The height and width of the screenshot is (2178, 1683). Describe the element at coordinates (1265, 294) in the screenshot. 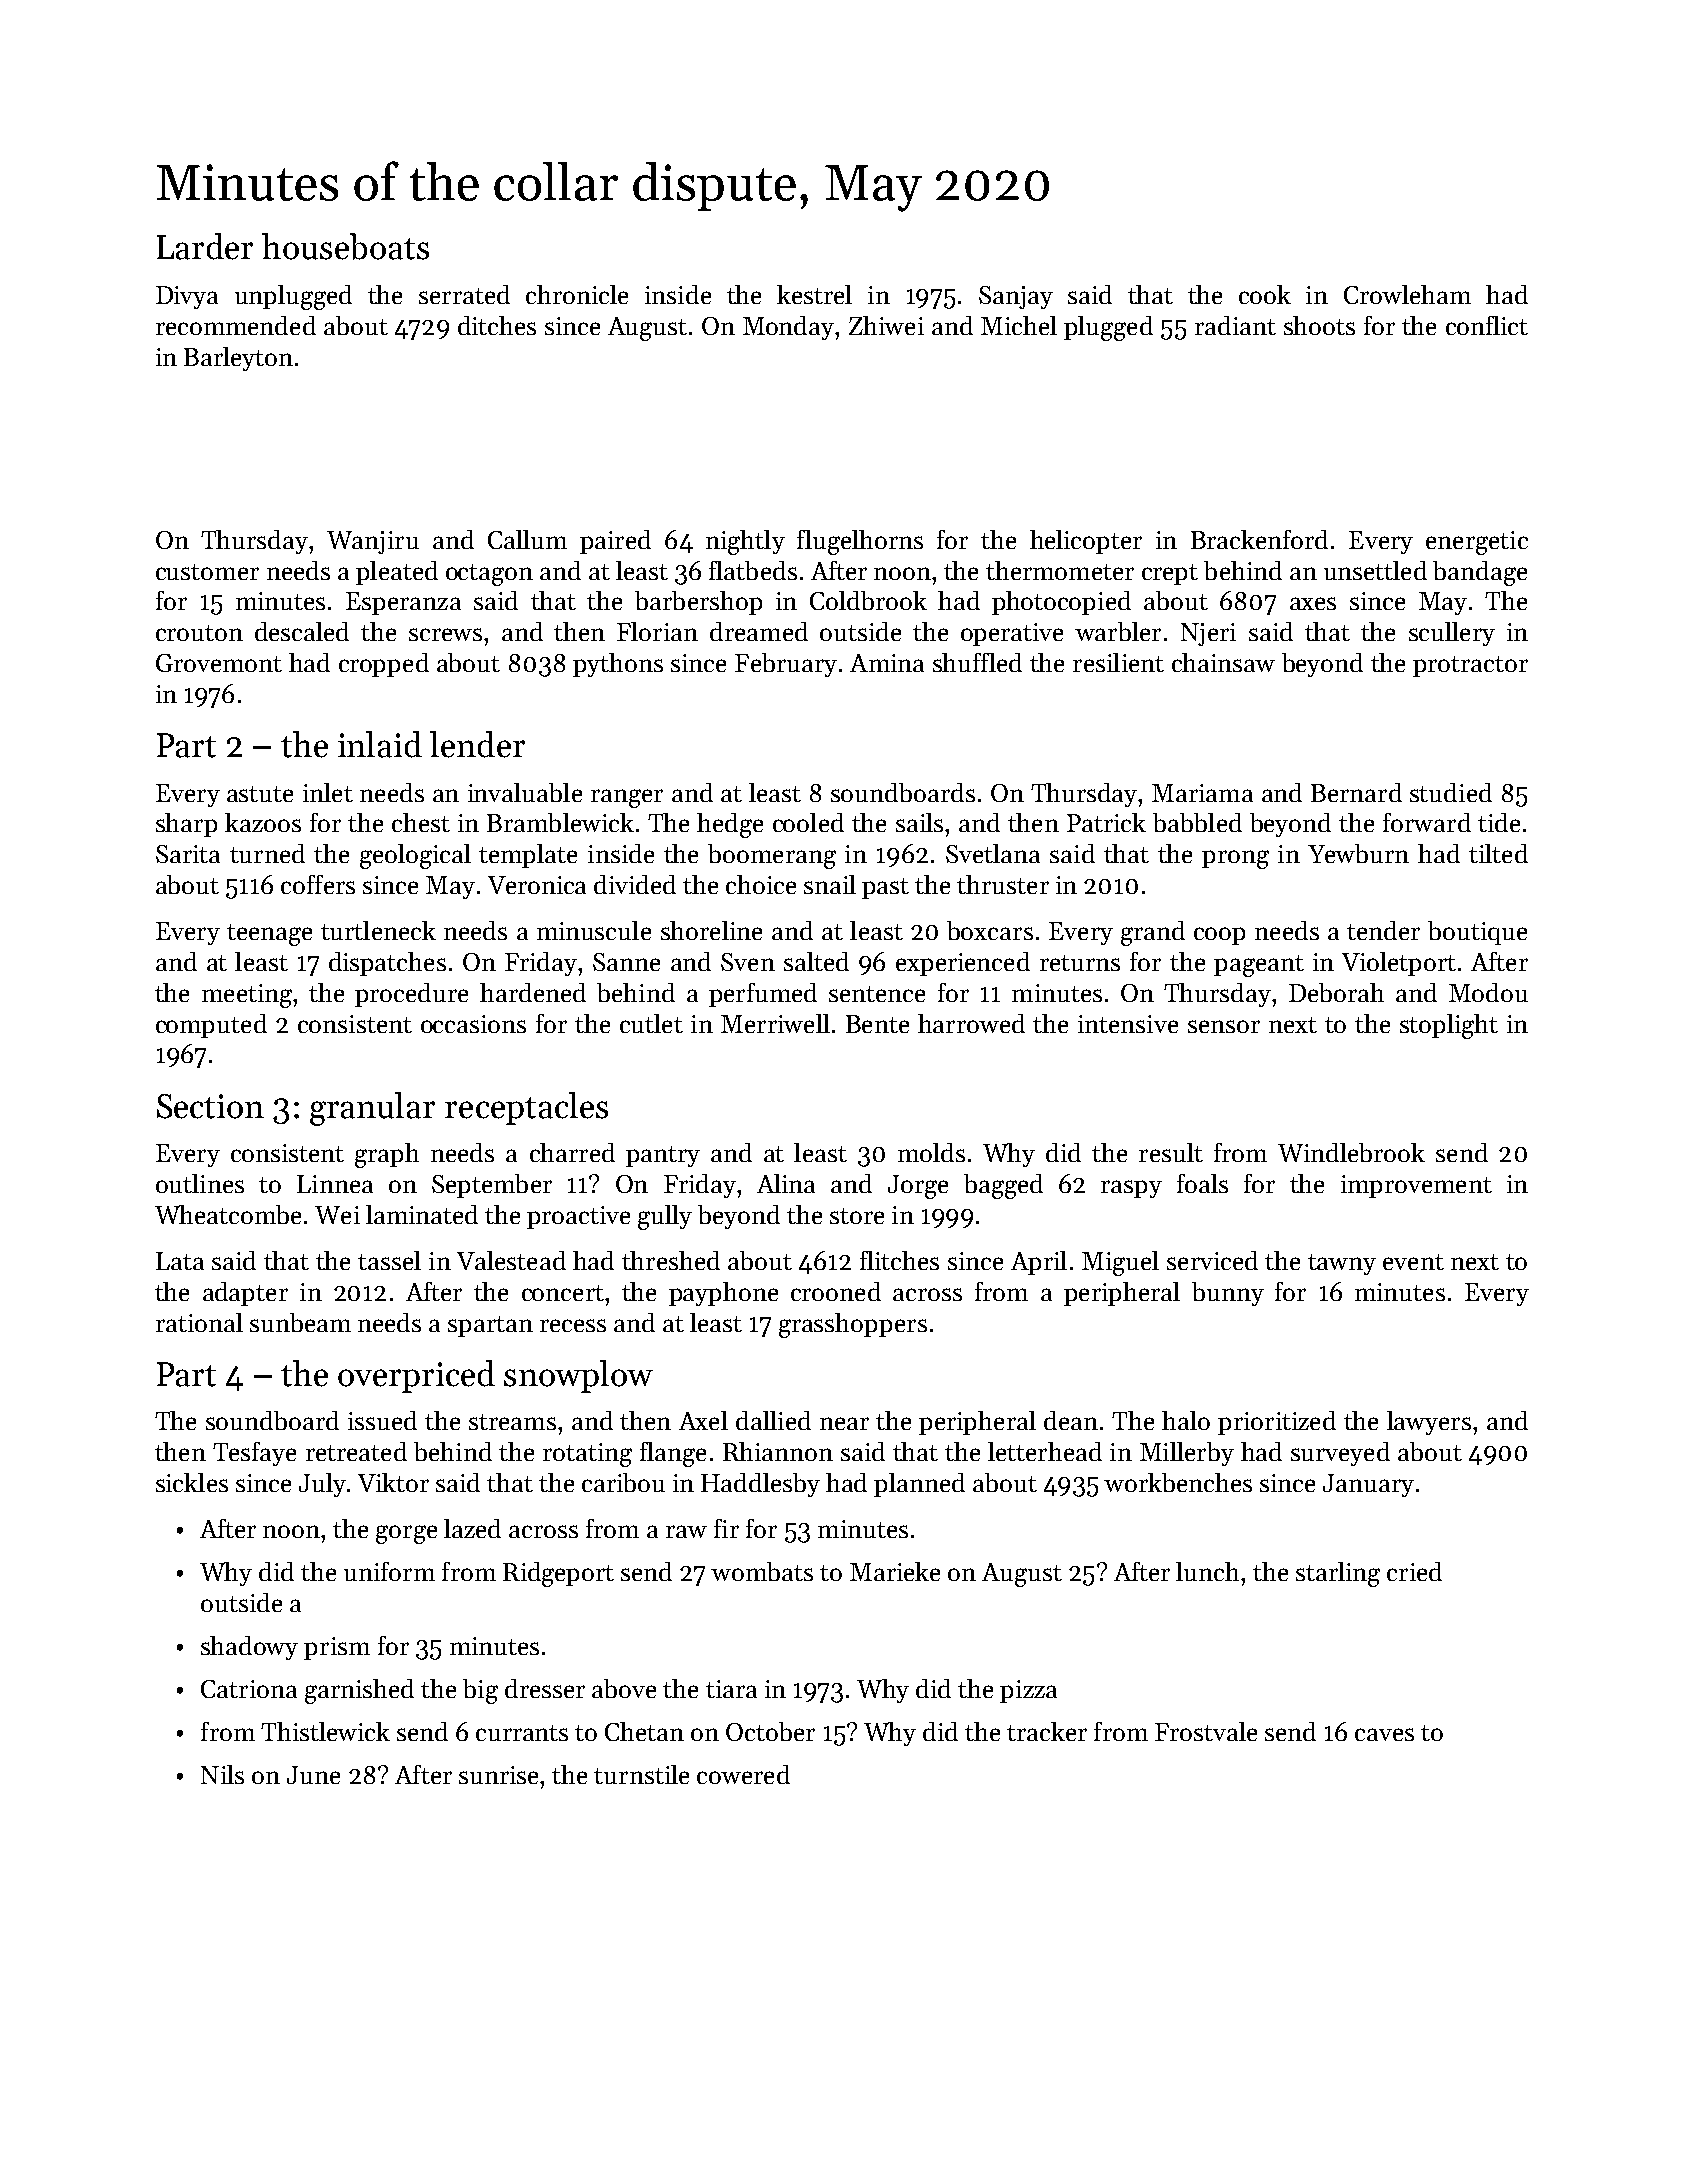

I see `cook` at that location.
